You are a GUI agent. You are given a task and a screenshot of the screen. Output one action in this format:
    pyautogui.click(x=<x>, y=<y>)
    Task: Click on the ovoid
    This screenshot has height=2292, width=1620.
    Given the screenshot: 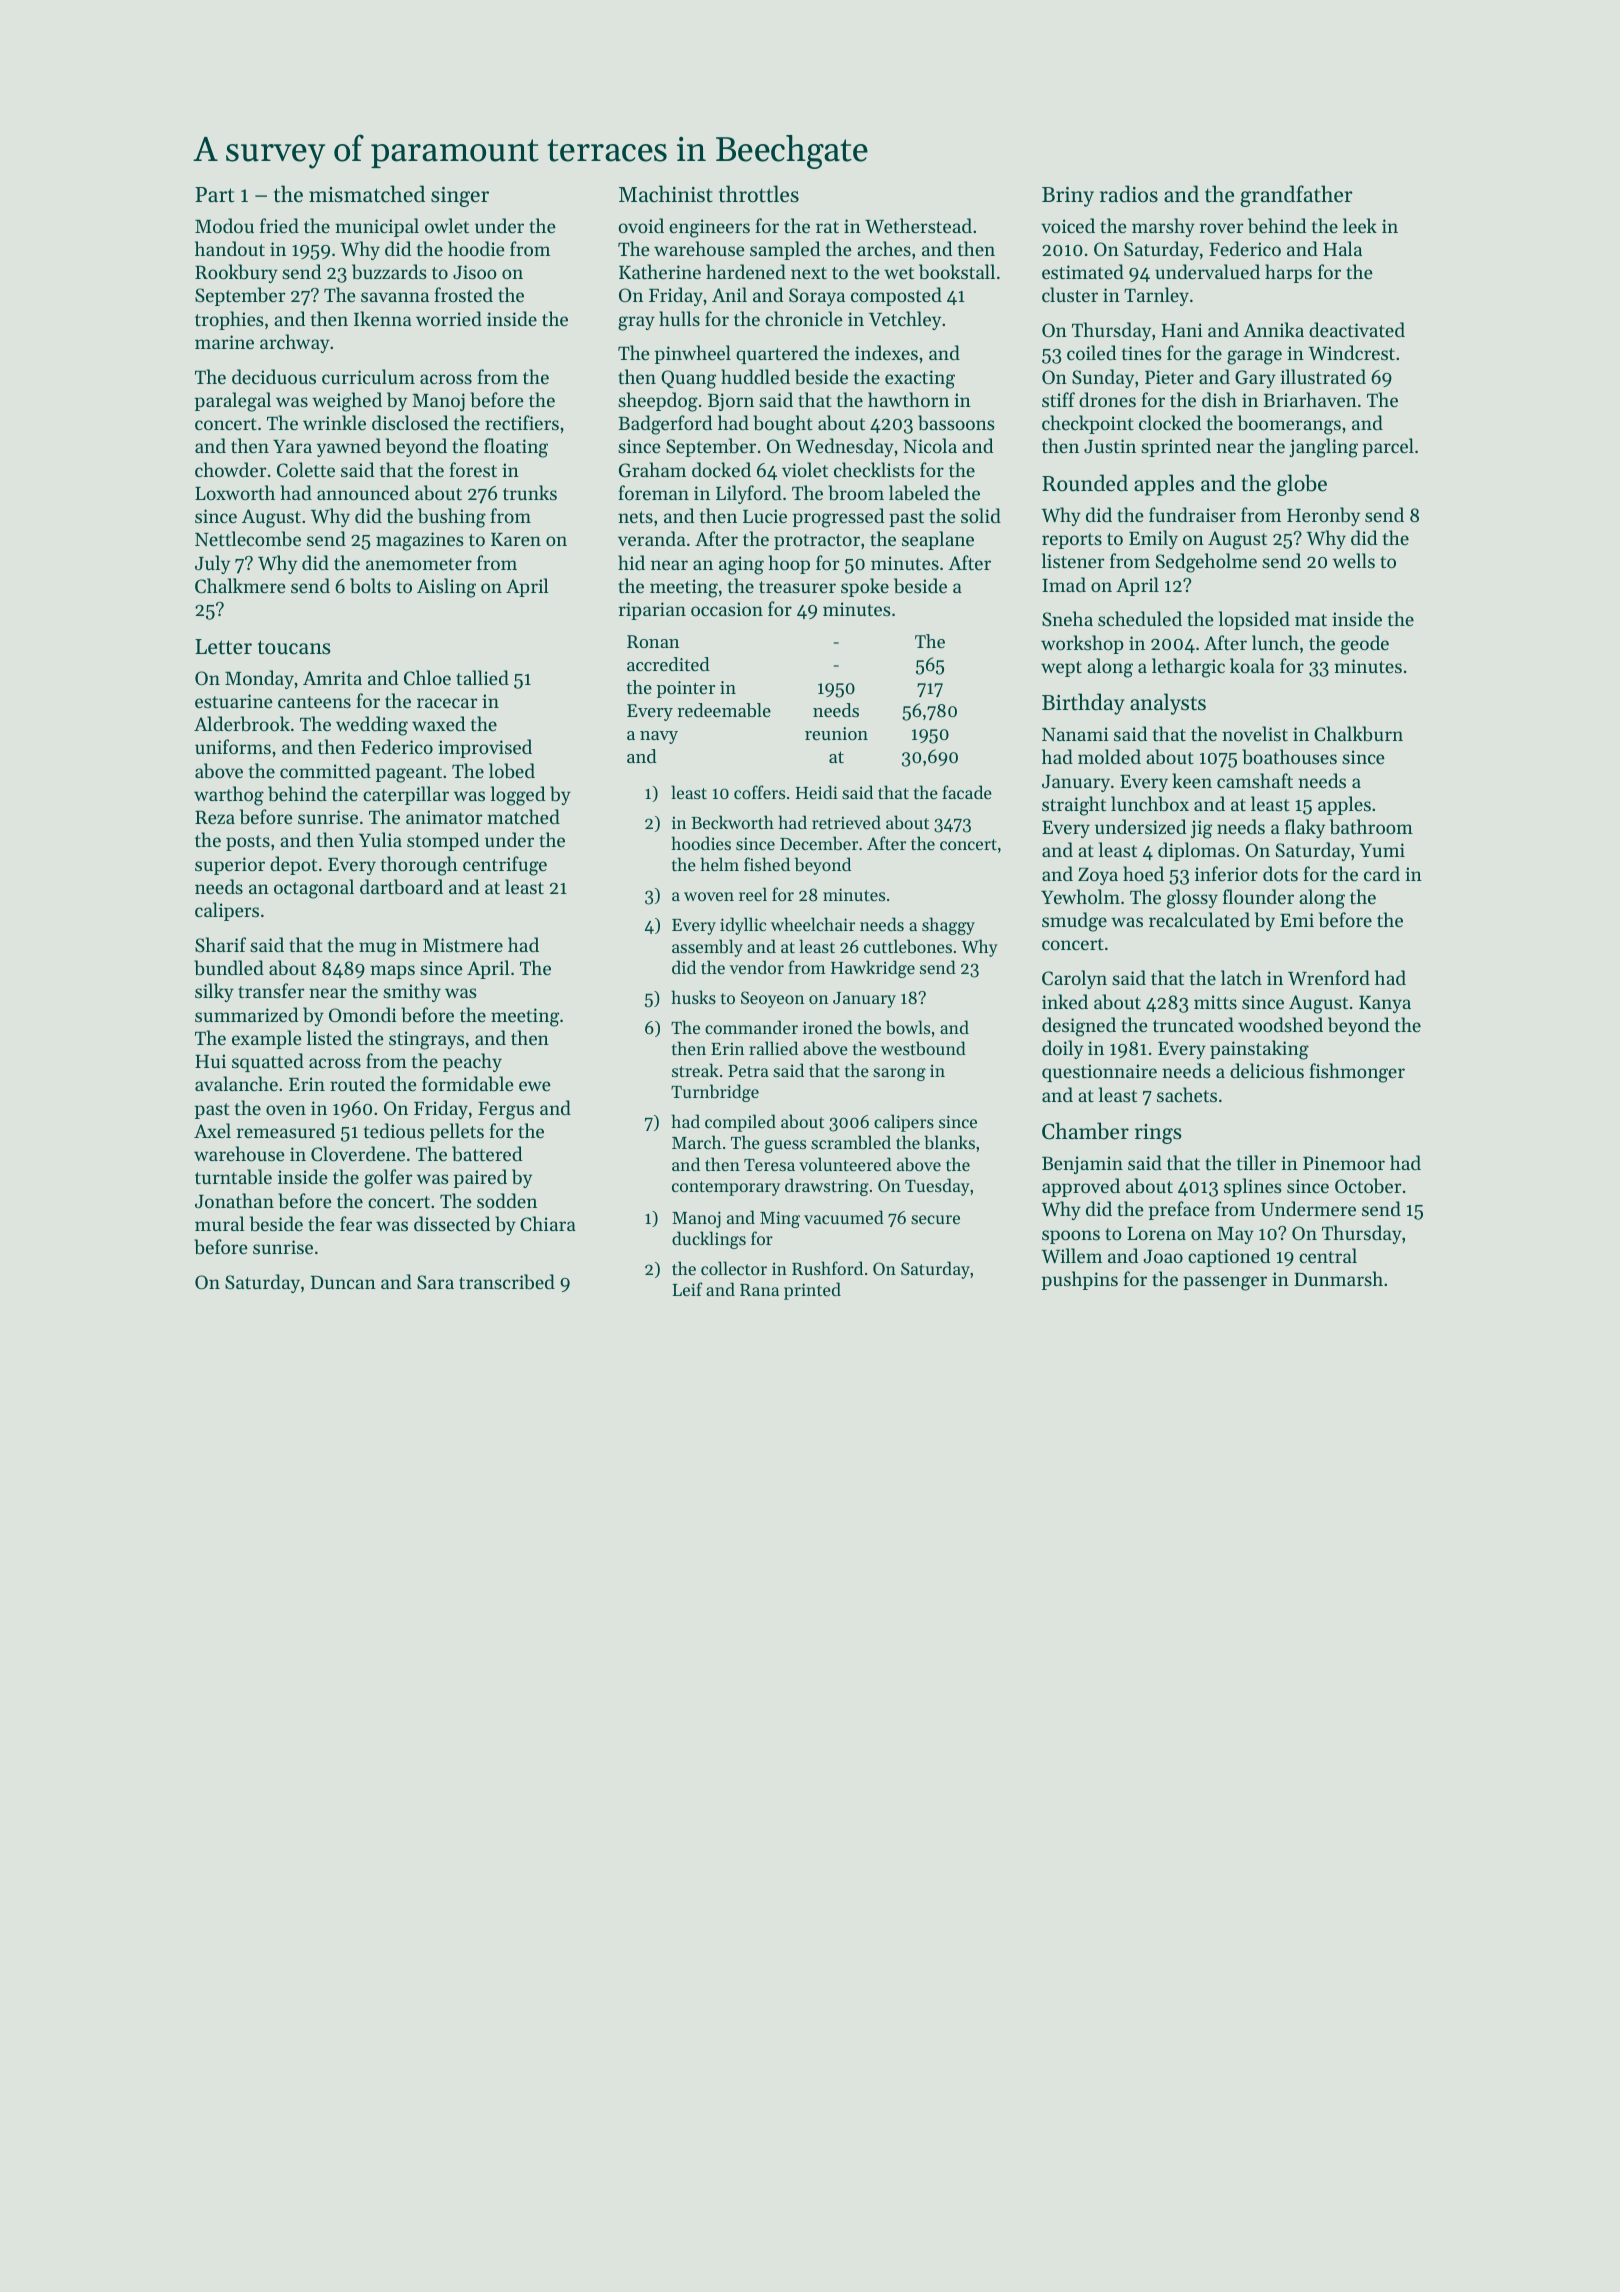 What is the action you would take?
    pyautogui.click(x=641, y=225)
